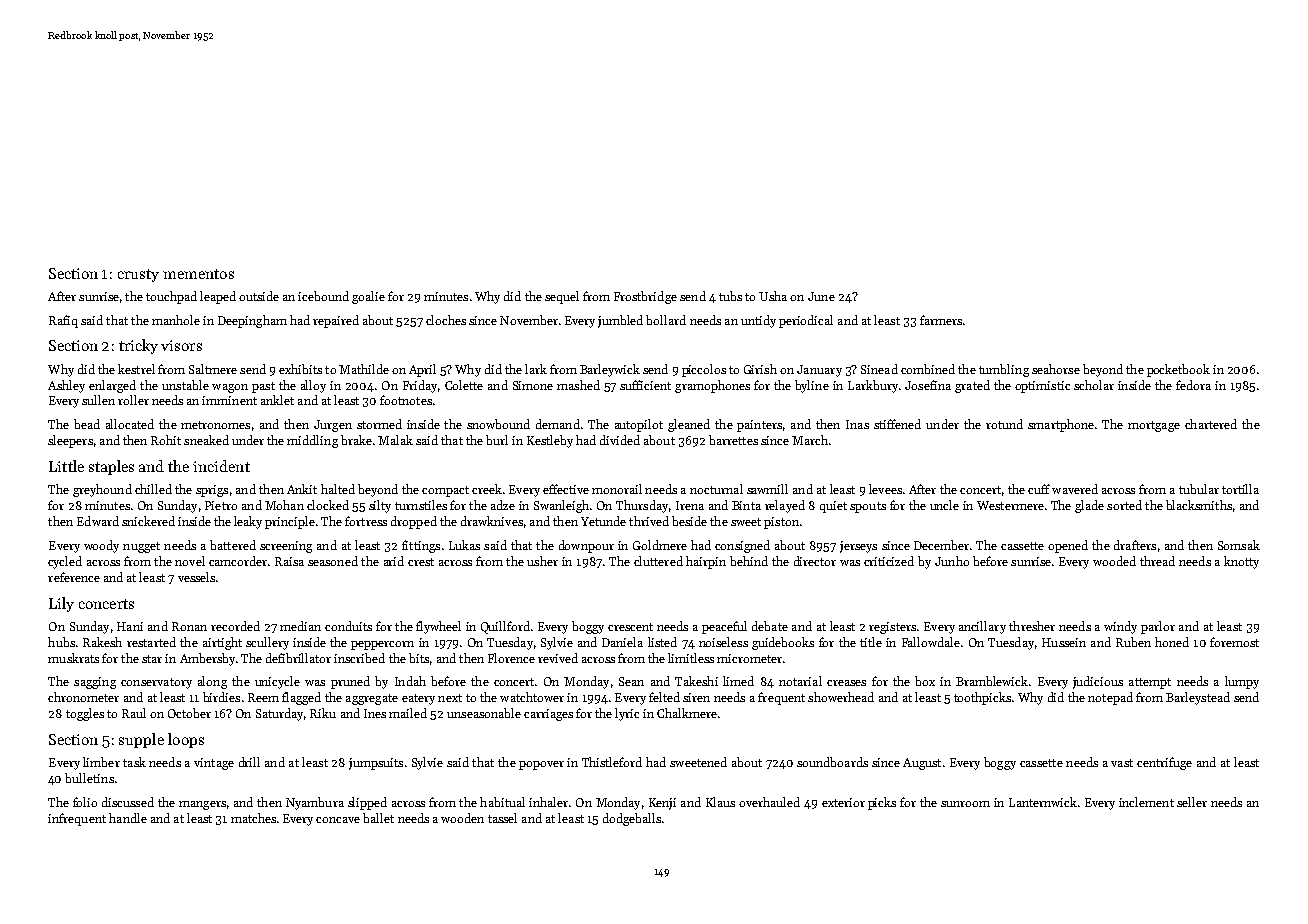  Describe the element at coordinates (620, 440) in the screenshot. I see `divided` at that location.
